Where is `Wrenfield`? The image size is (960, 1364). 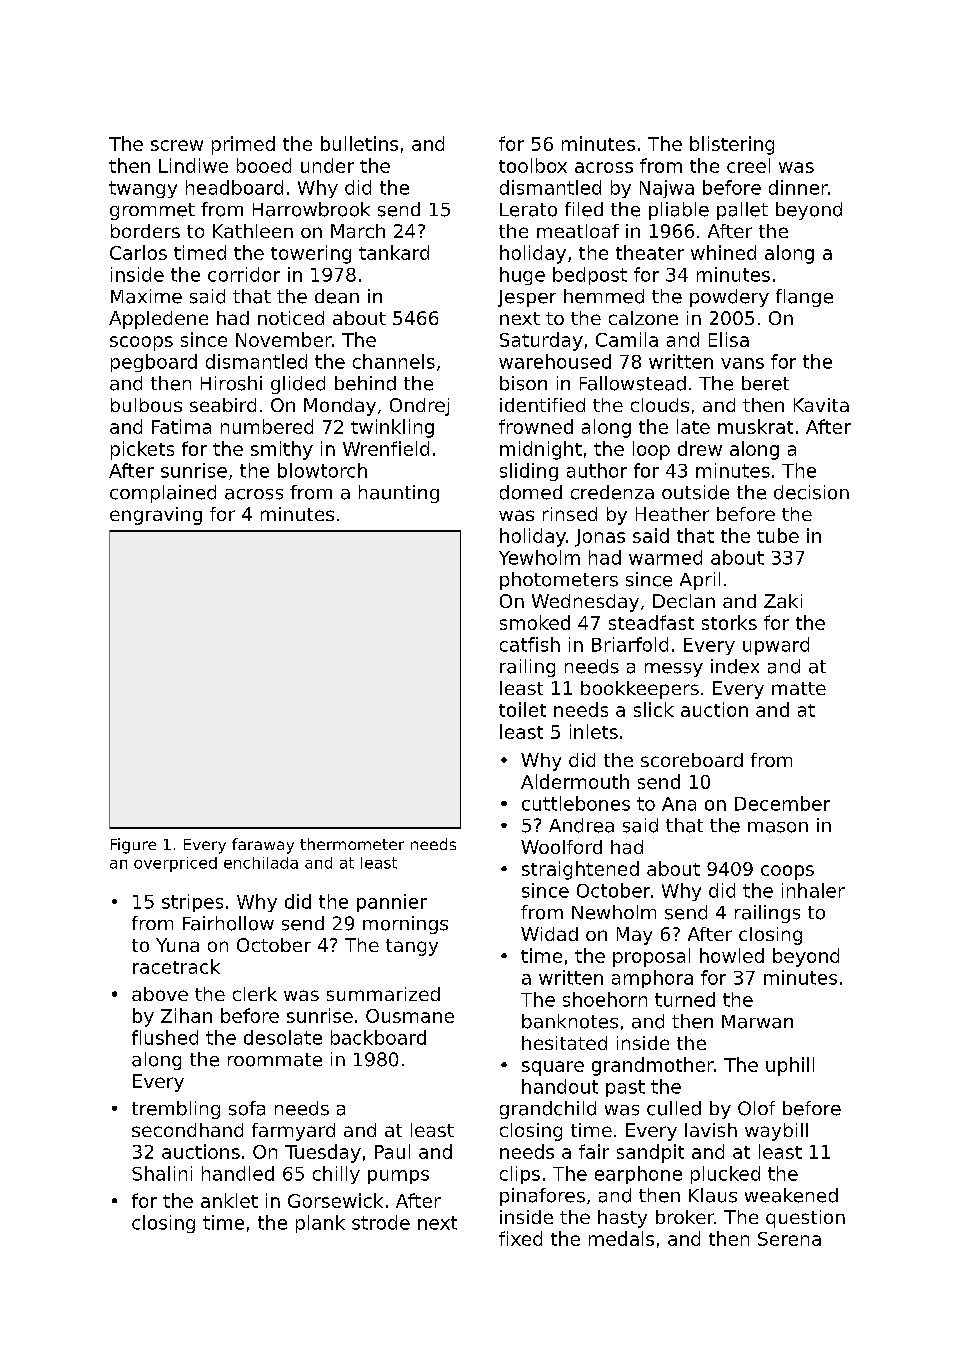
Wrenfield is located at coordinates (386, 448).
